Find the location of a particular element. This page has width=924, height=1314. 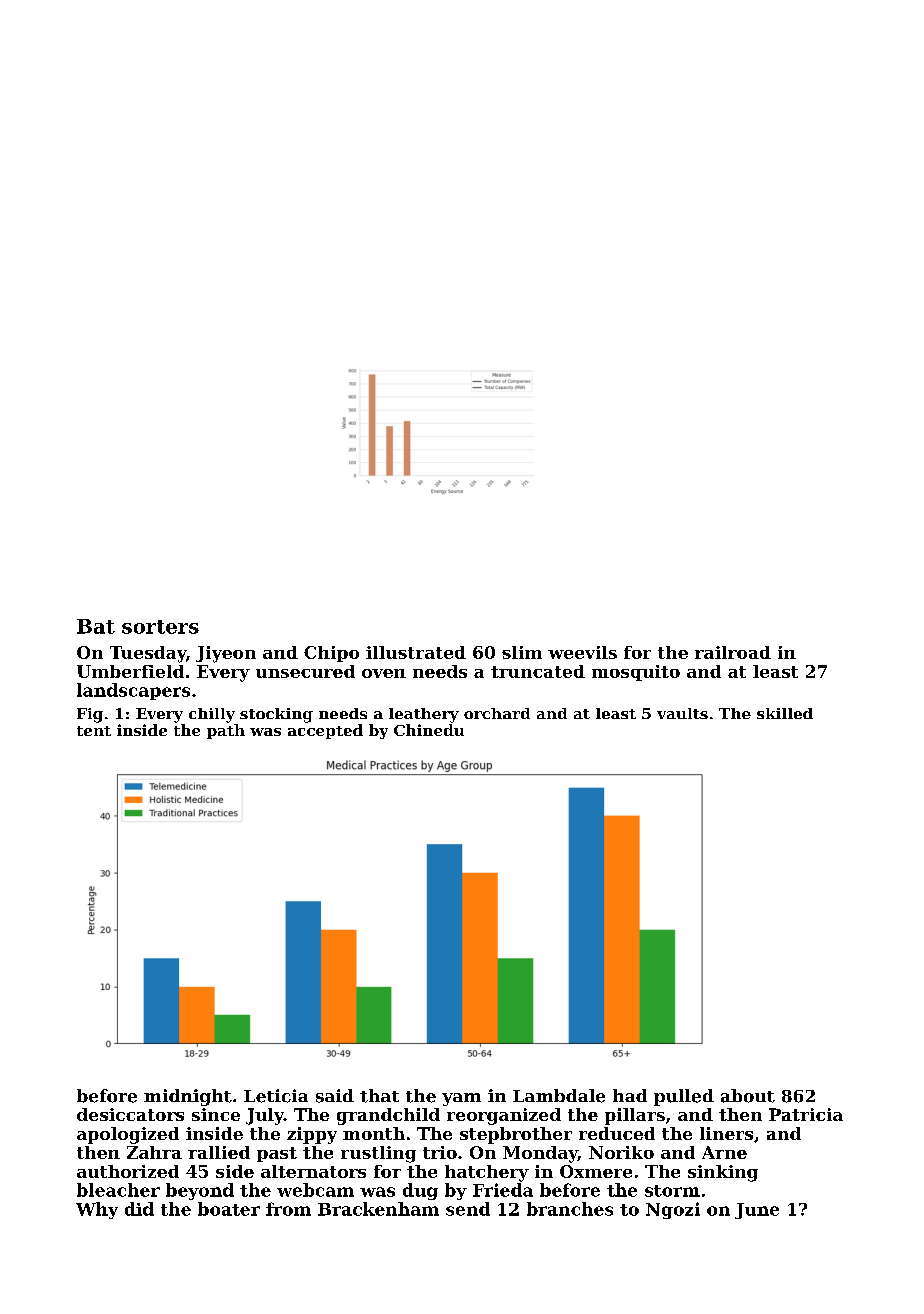

authorized is located at coordinates (128, 1171).
